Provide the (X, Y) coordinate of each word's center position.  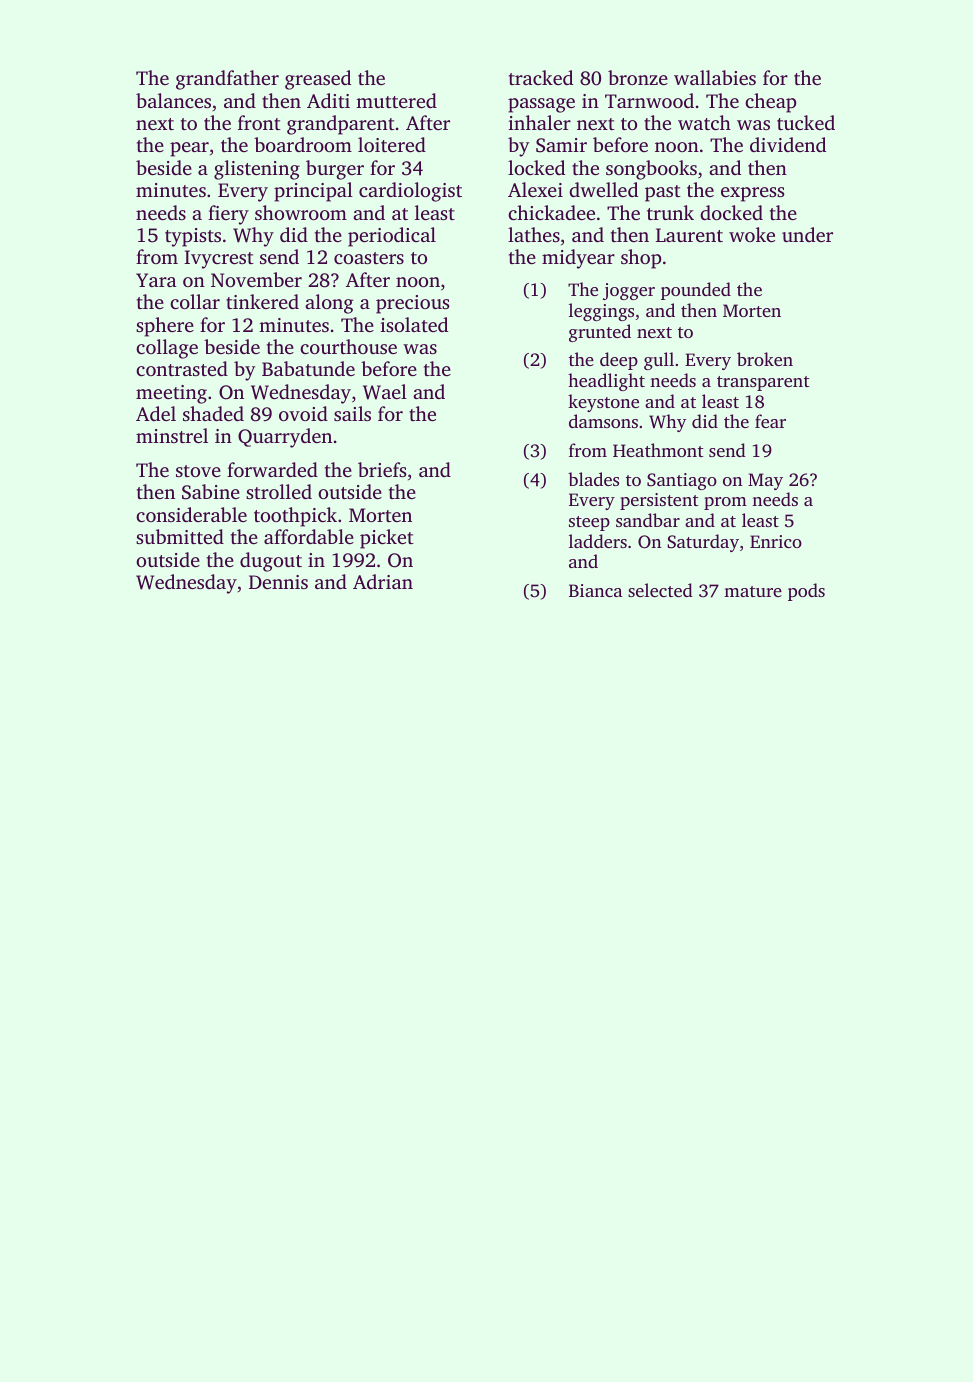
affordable (309, 536)
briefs (382, 469)
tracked (541, 77)
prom (725, 503)
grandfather (227, 80)
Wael (385, 392)
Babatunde (308, 368)
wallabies (715, 77)
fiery (228, 215)
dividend (788, 144)
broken (765, 359)
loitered (392, 144)
